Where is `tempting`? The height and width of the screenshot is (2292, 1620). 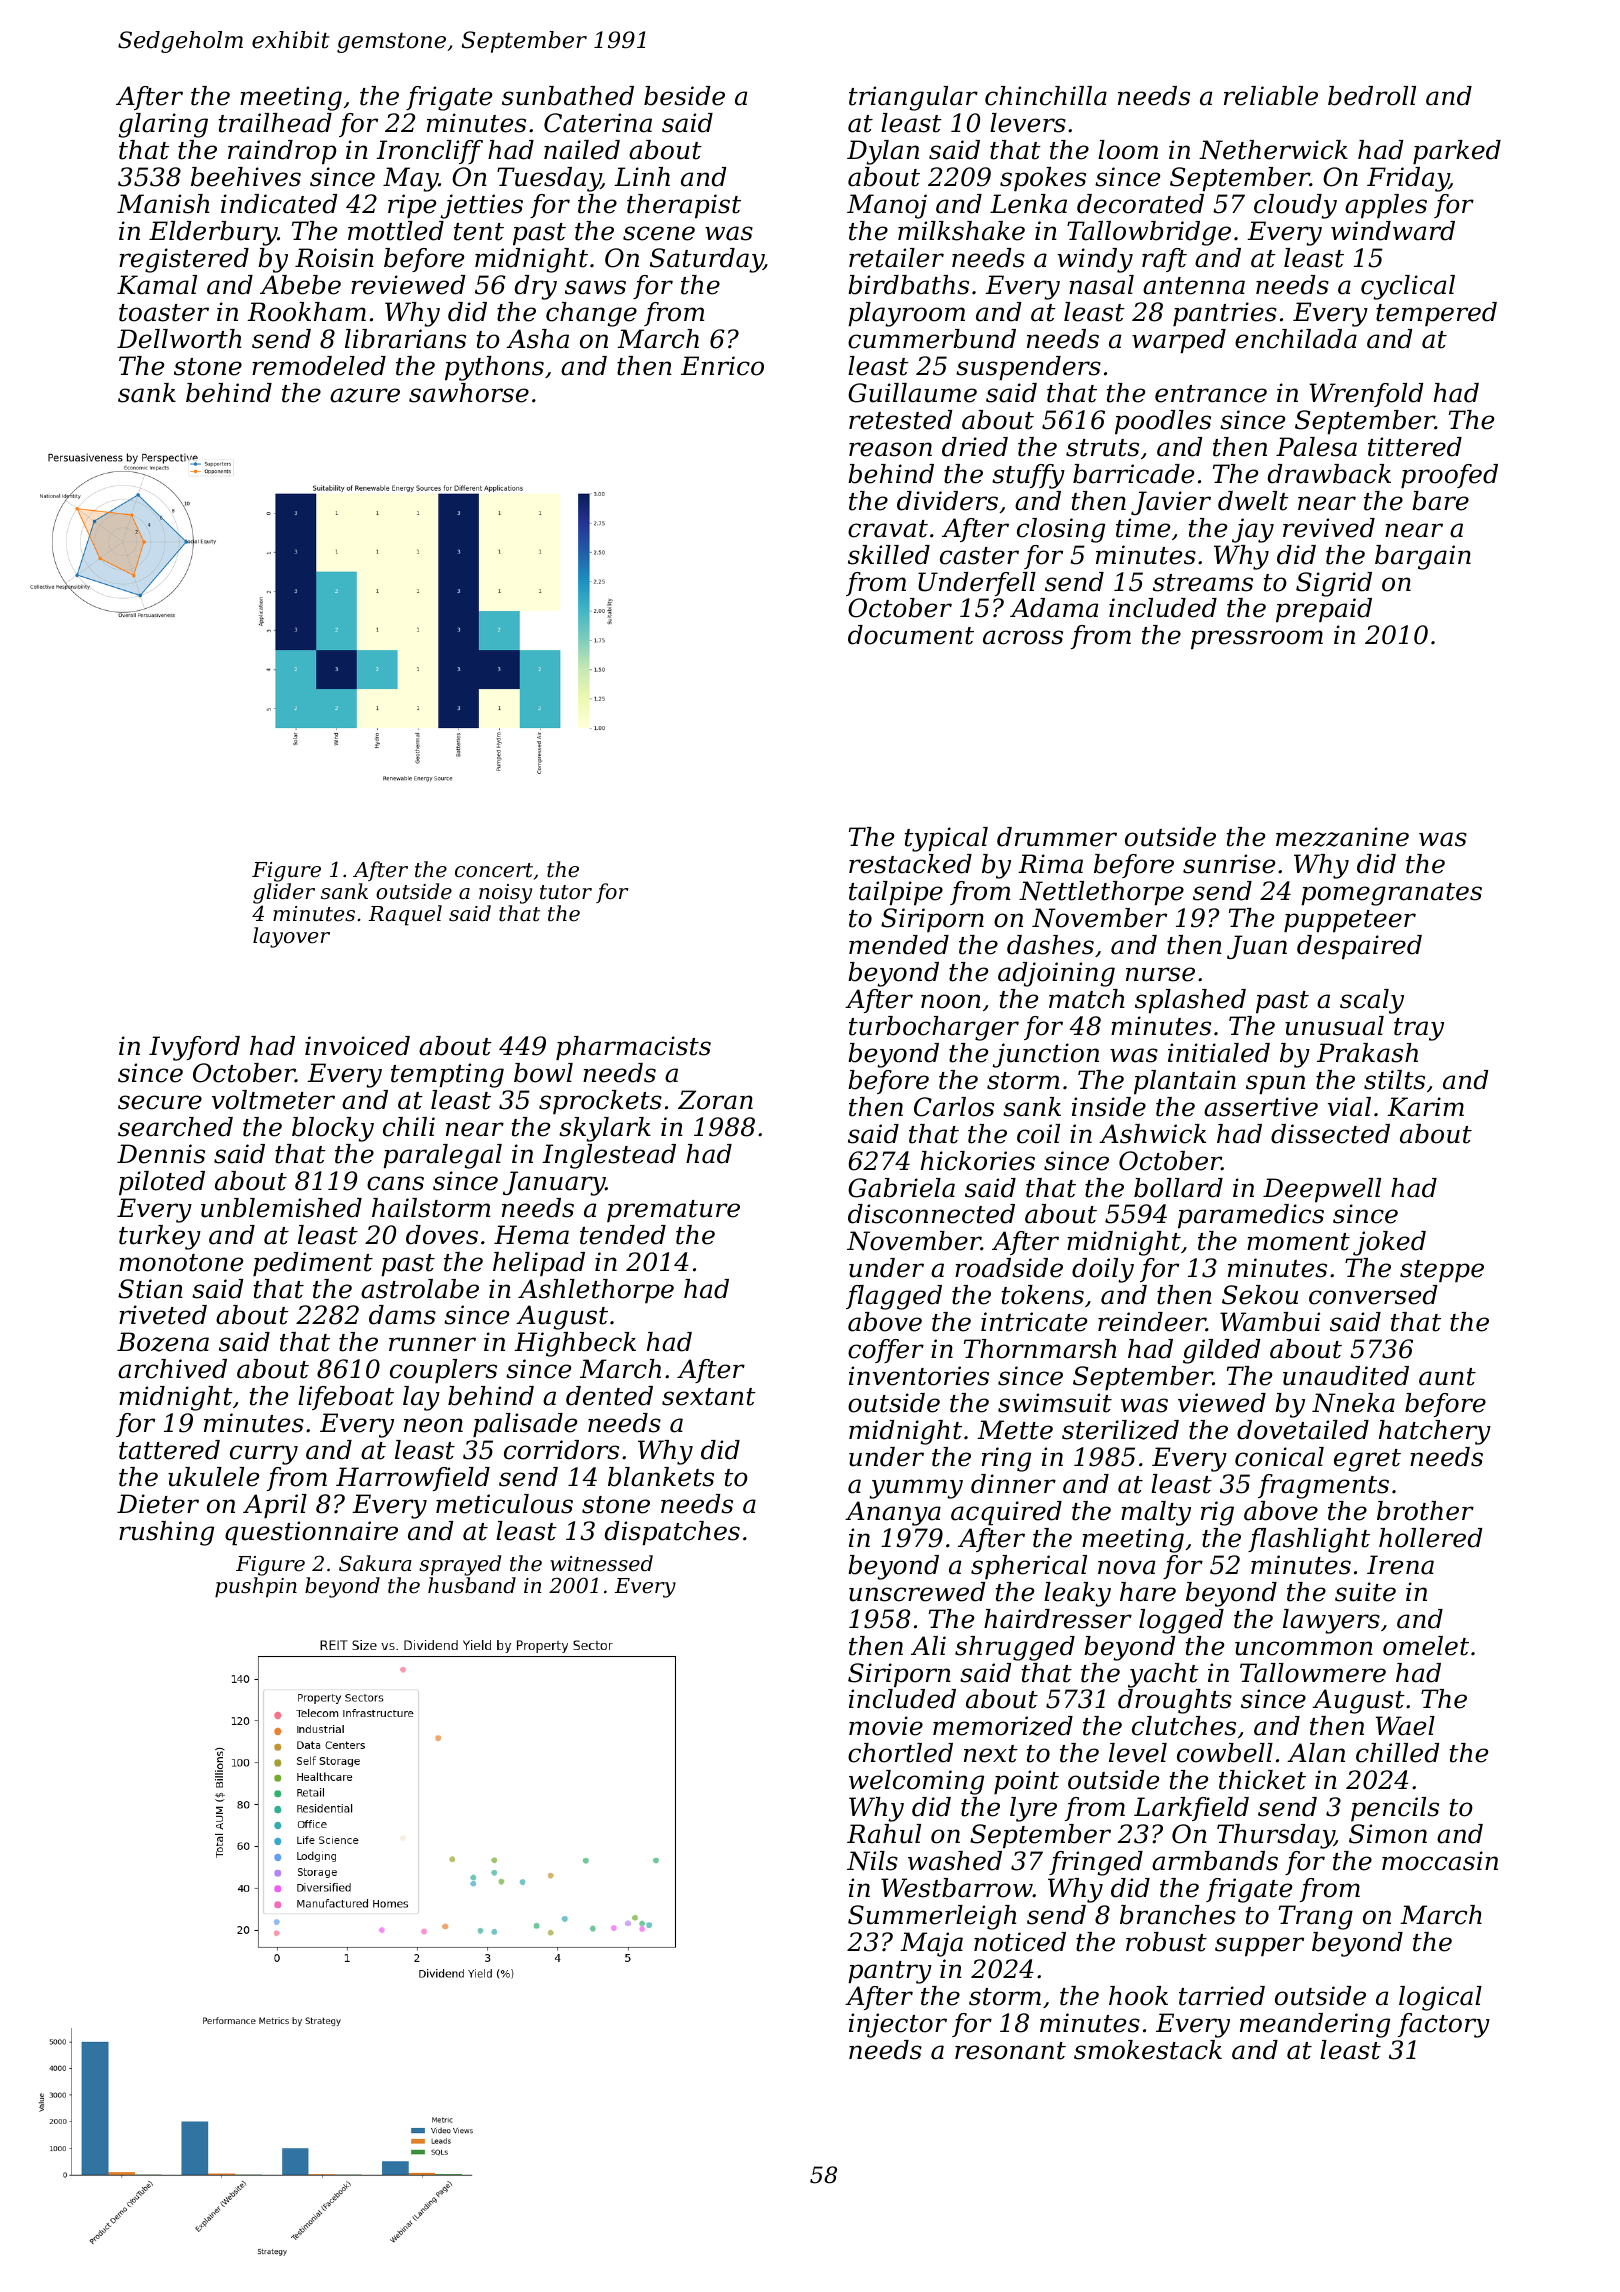 tempting is located at coordinates (447, 1075).
